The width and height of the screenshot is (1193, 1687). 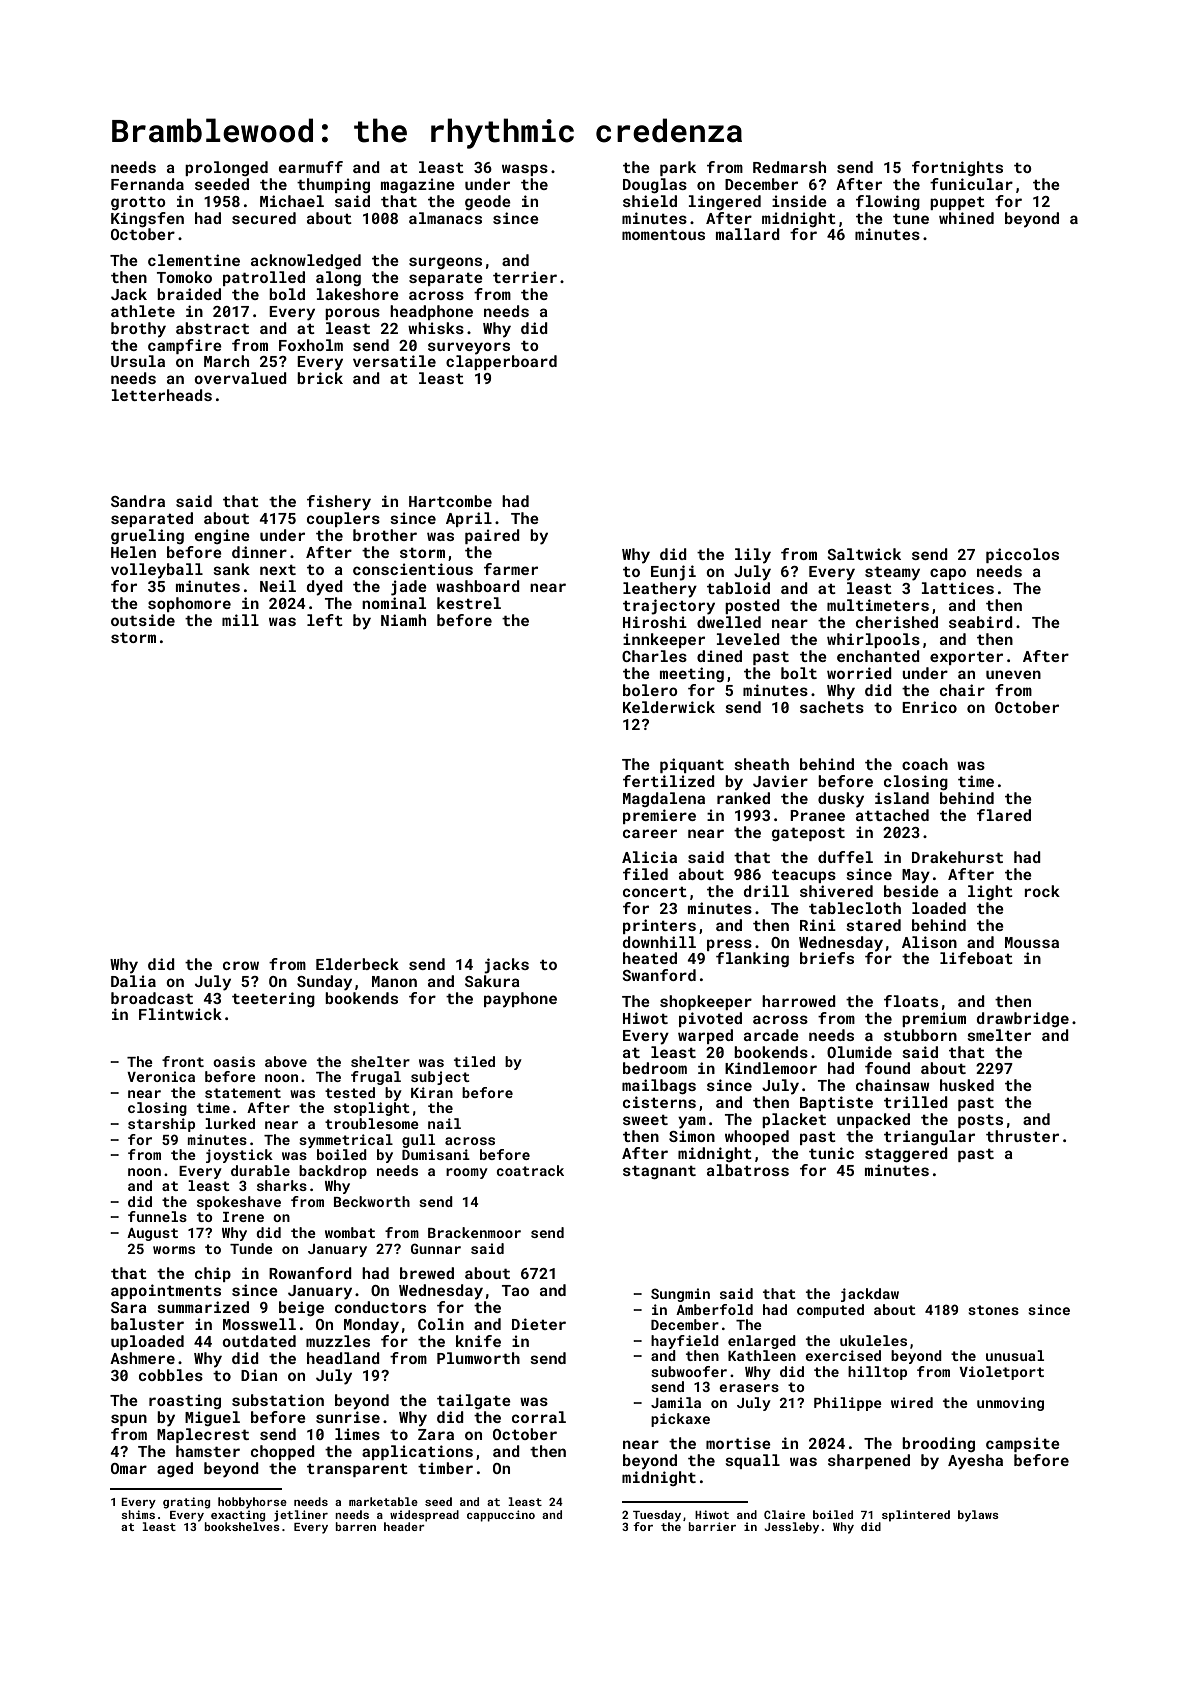 What do you see at coordinates (993, 1310) in the screenshot?
I see `stones` at bounding box center [993, 1310].
